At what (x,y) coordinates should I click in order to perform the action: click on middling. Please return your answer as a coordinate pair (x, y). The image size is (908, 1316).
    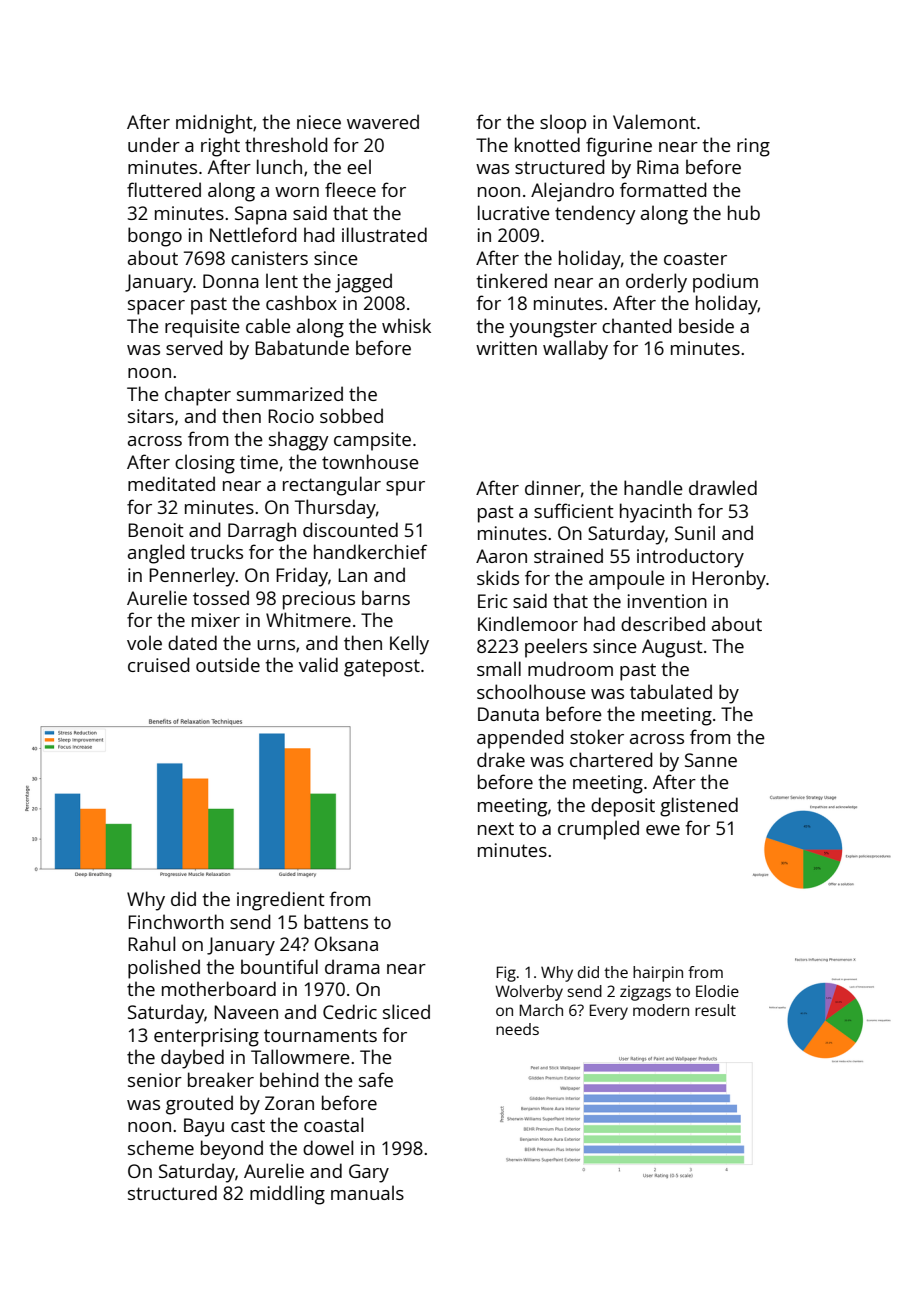
    Looking at the image, I should click on (287, 1195).
